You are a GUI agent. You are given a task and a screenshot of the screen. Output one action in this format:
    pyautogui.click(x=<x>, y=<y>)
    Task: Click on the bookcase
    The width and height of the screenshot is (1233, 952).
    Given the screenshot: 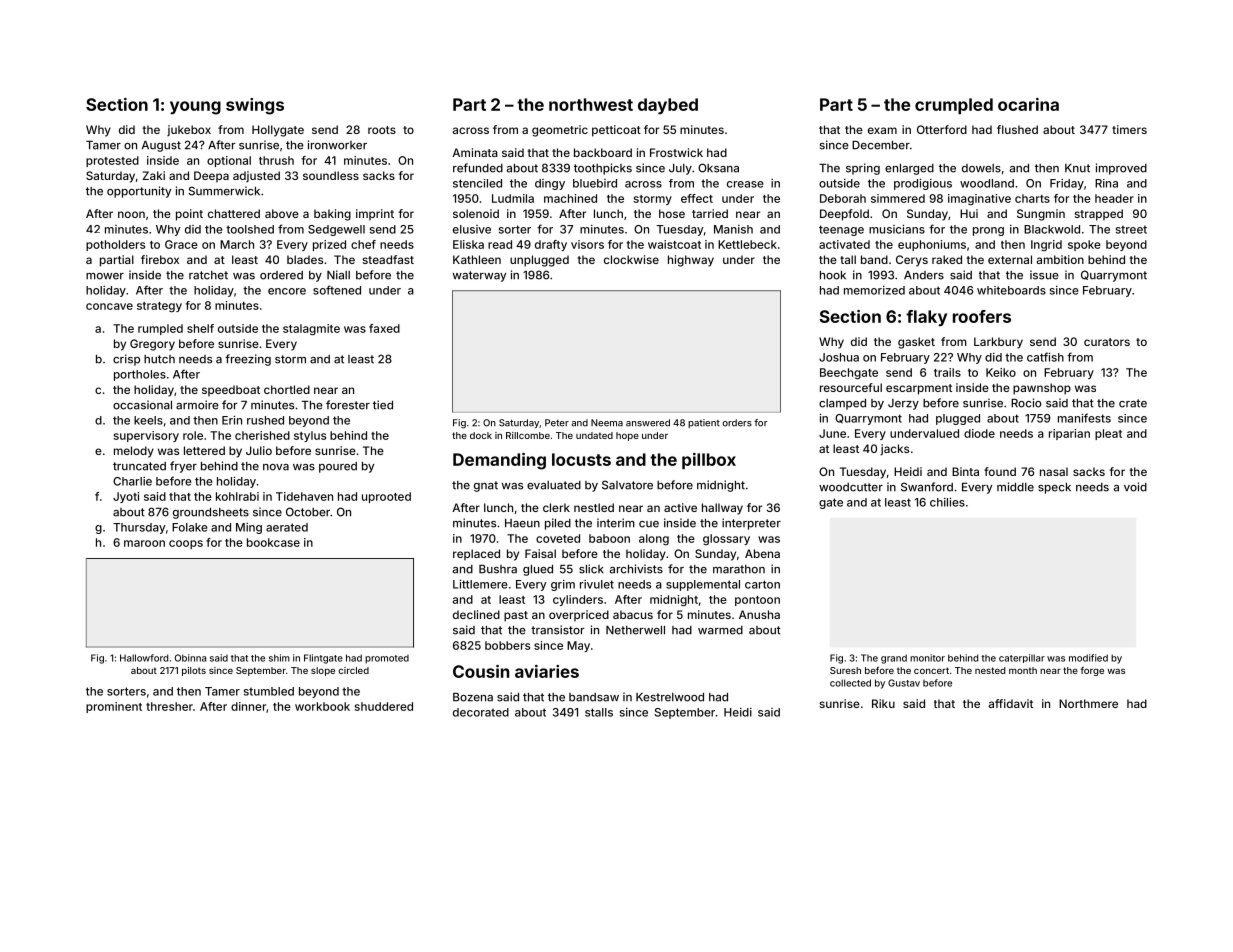 What is the action you would take?
    pyautogui.click(x=273, y=542)
